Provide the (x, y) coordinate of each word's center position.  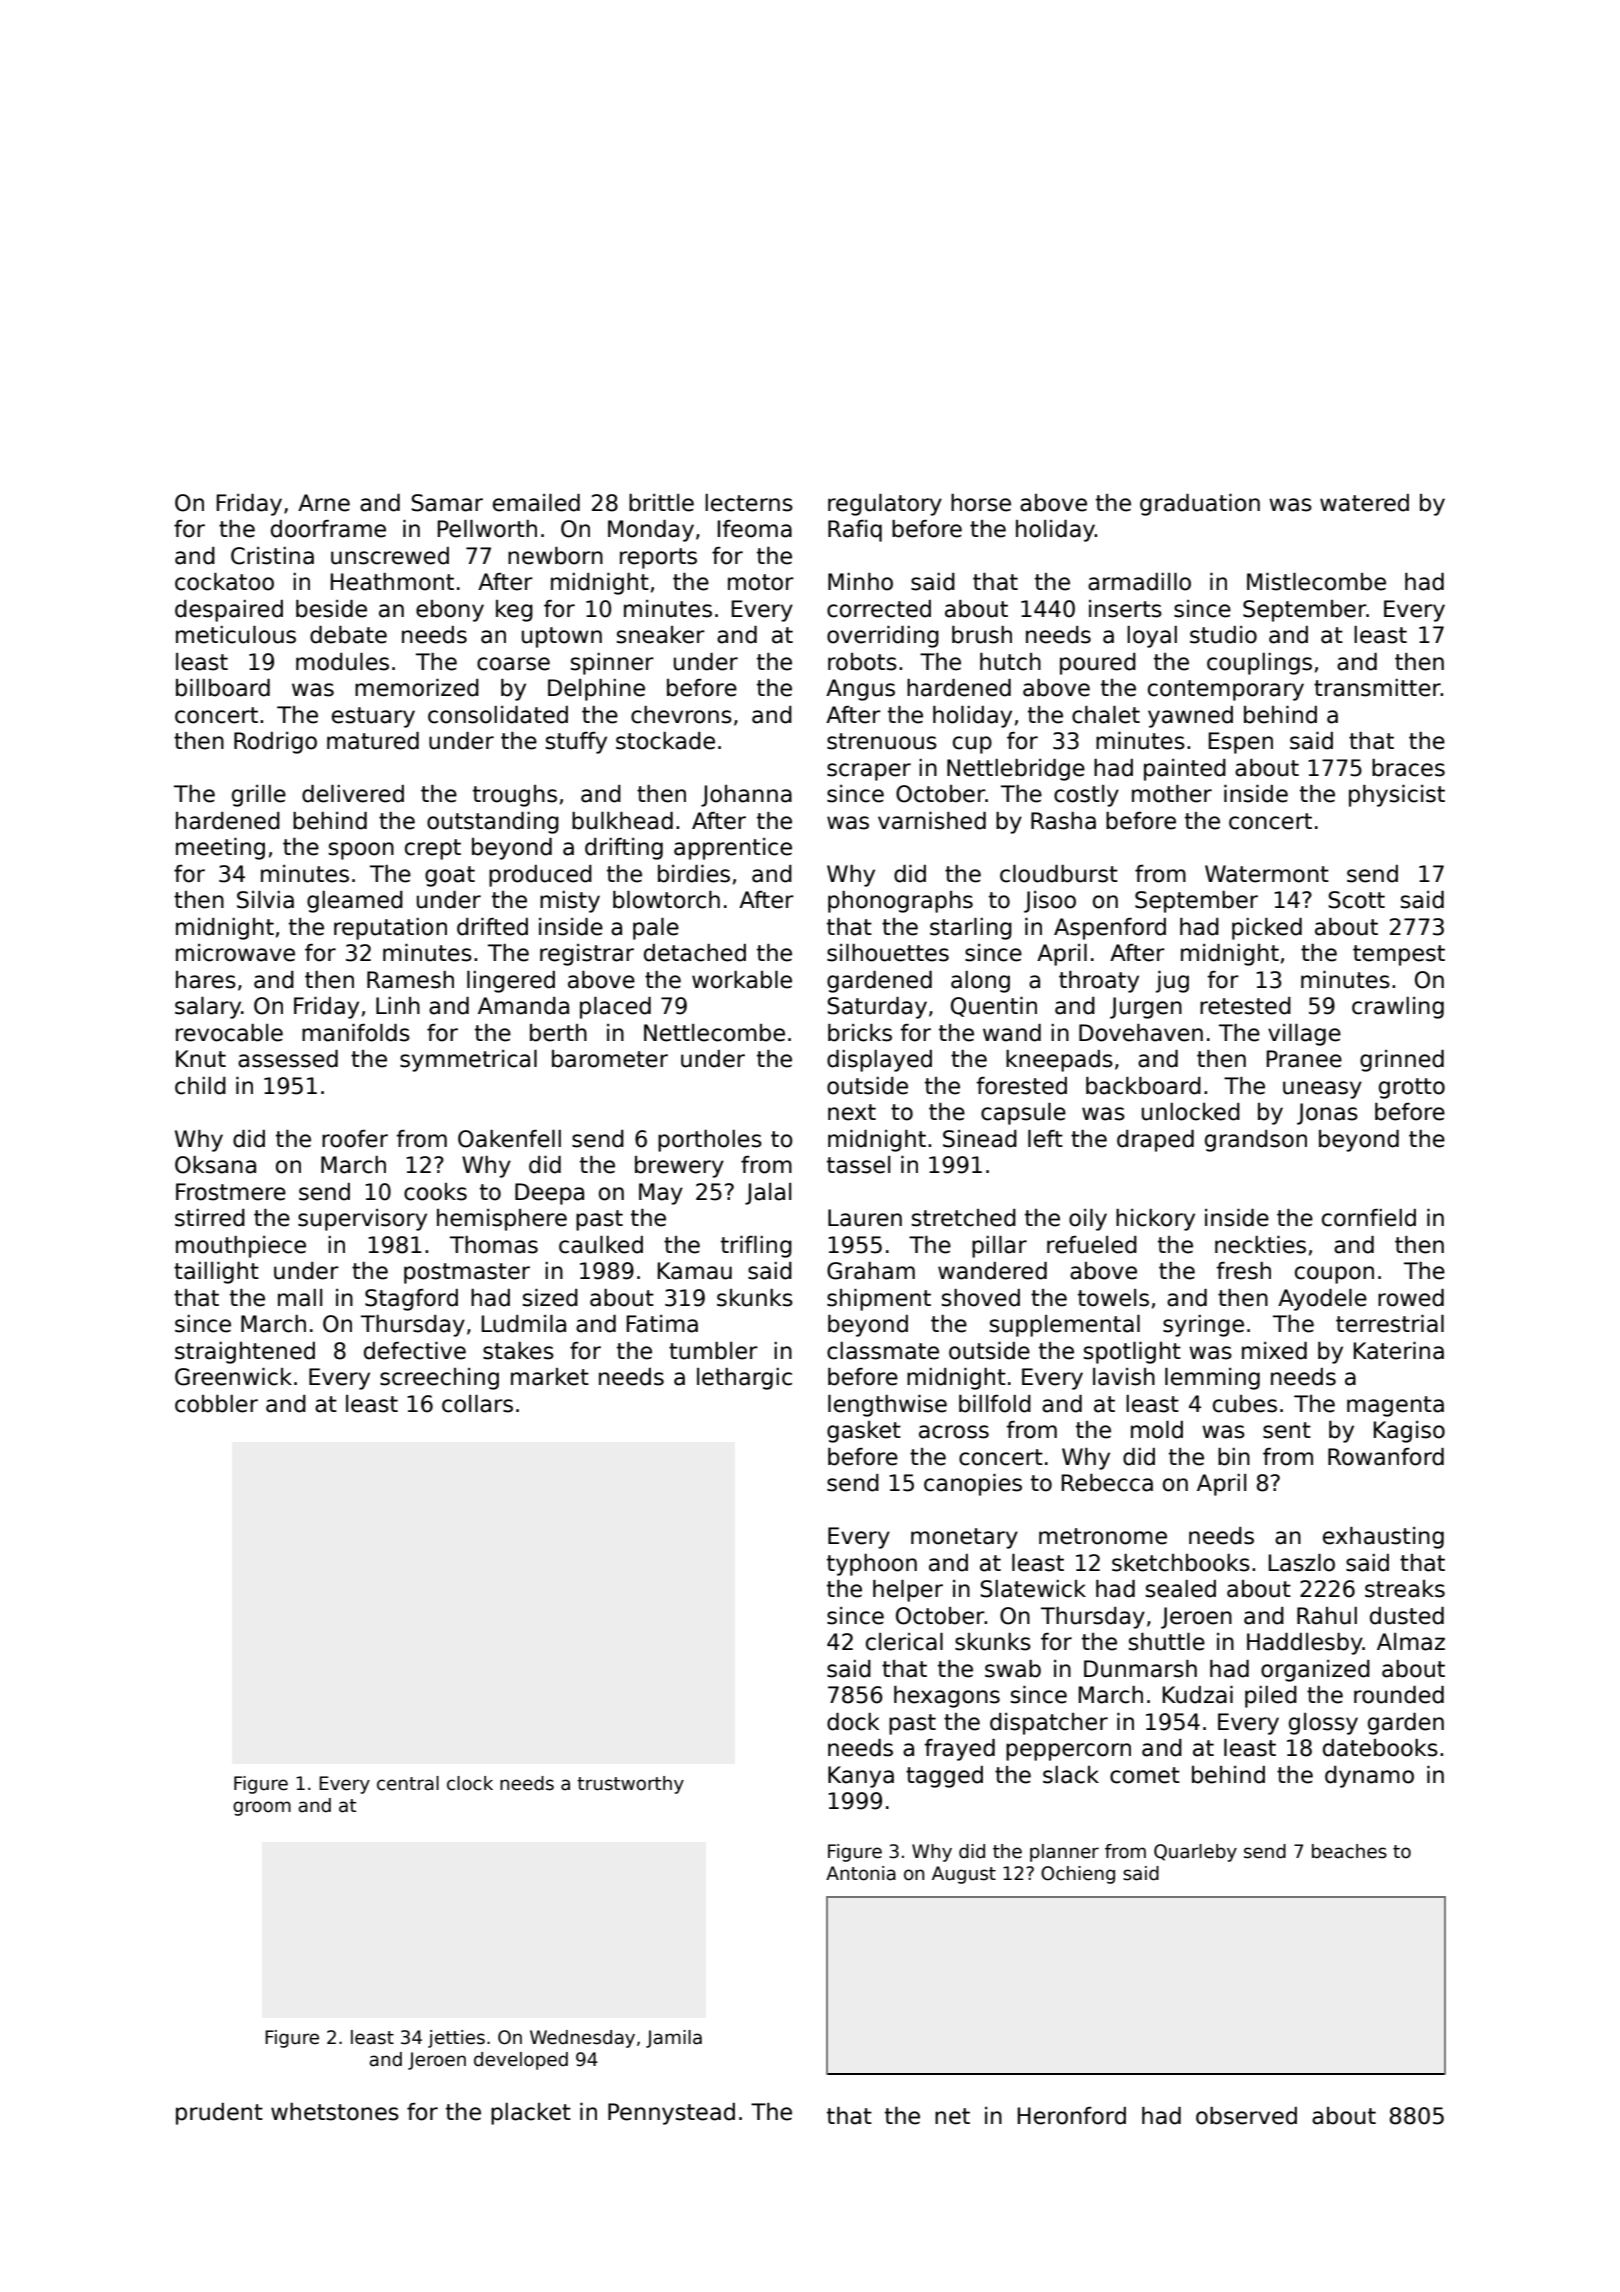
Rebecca (1107, 1483)
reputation (390, 929)
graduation (1200, 505)
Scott (1356, 900)
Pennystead (671, 2114)
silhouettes (888, 953)
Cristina (272, 556)
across (954, 1432)
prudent (219, 2114)
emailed (536, 503)
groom (262, 1808)
